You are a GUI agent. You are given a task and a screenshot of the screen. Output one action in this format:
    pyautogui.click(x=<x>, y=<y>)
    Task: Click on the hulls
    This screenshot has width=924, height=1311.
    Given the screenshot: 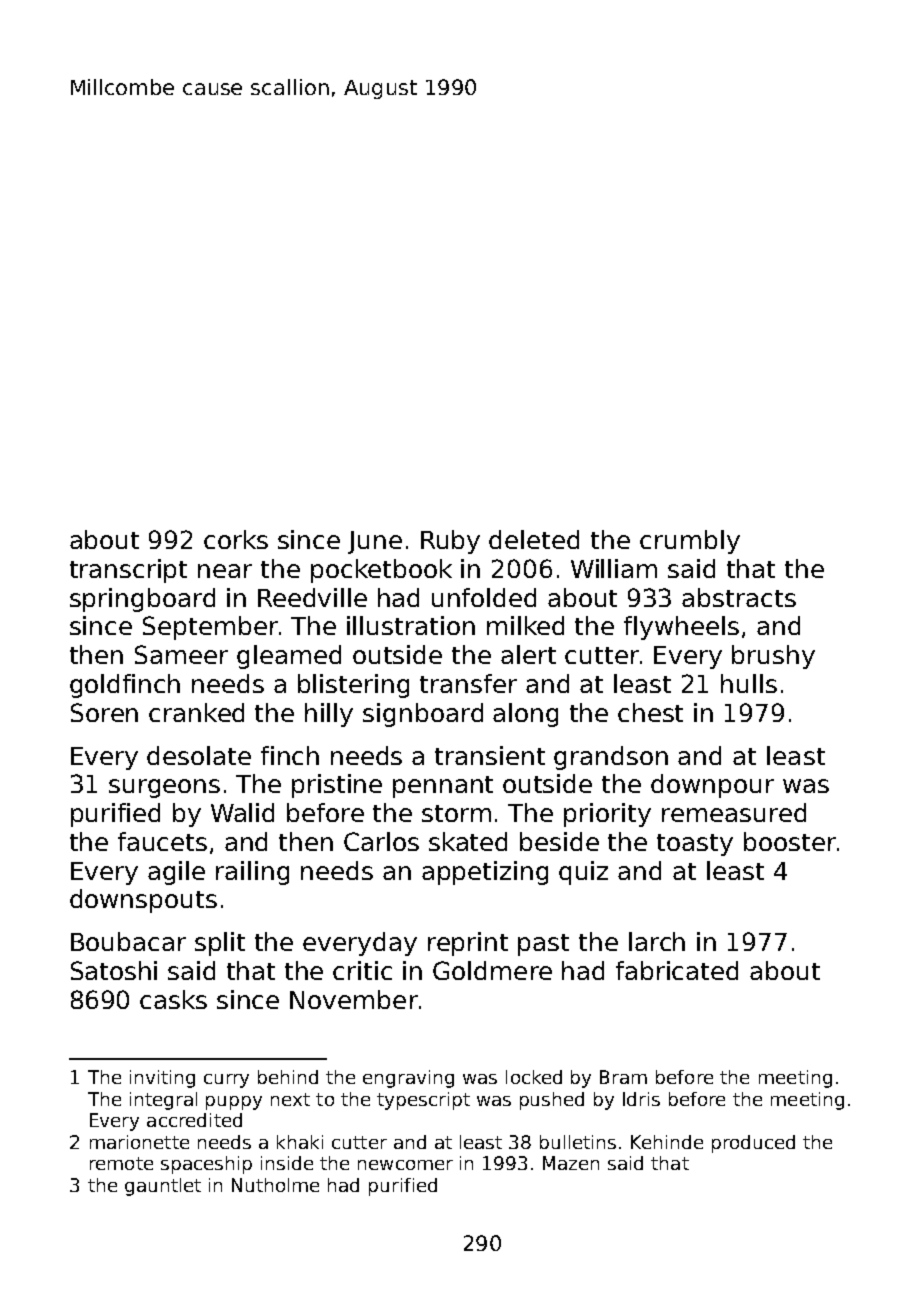 What is the action you would take?
    pyautogui.click(x=749, y=683)
